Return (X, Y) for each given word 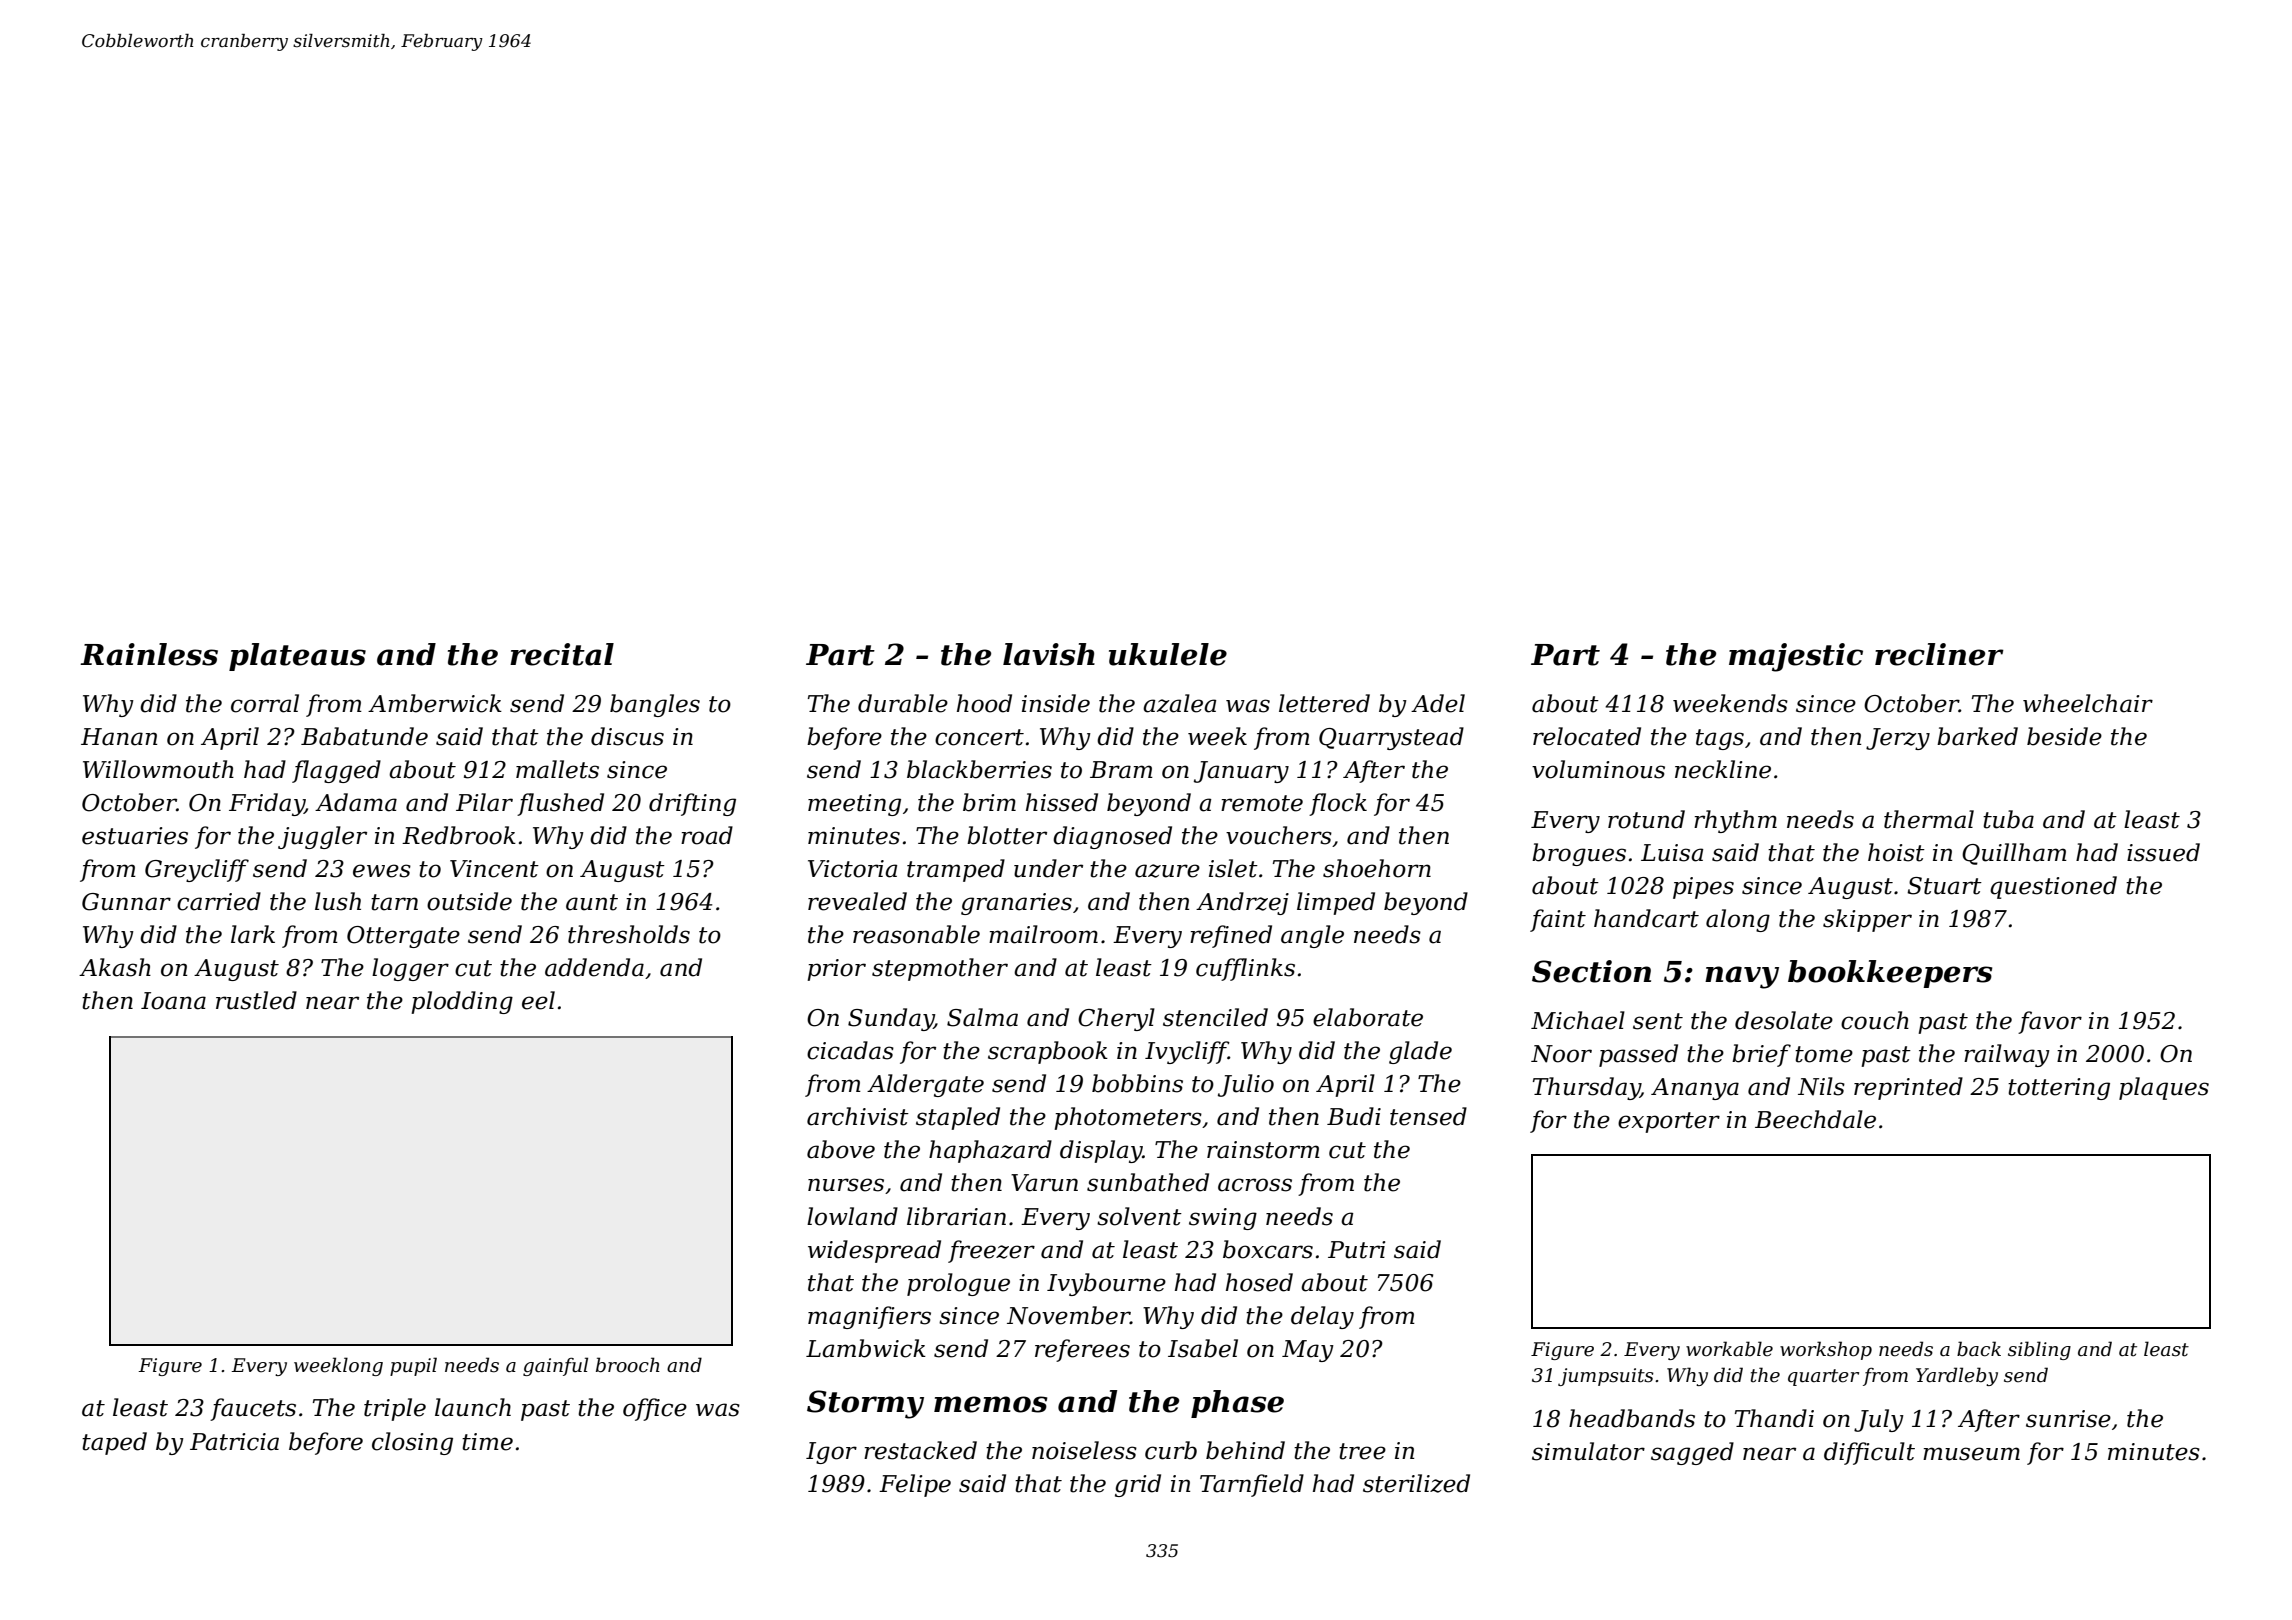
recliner (1939, 654)
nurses (846, 1185)
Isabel (1203, 1348)
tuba (2008, 819)
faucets (253, 1409)
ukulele (1168, 654)
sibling (2039, 1350)
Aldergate (925, 1085)
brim (989, 802)
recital (562, 654)
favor (2050, 1022)
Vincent (494, 869)
